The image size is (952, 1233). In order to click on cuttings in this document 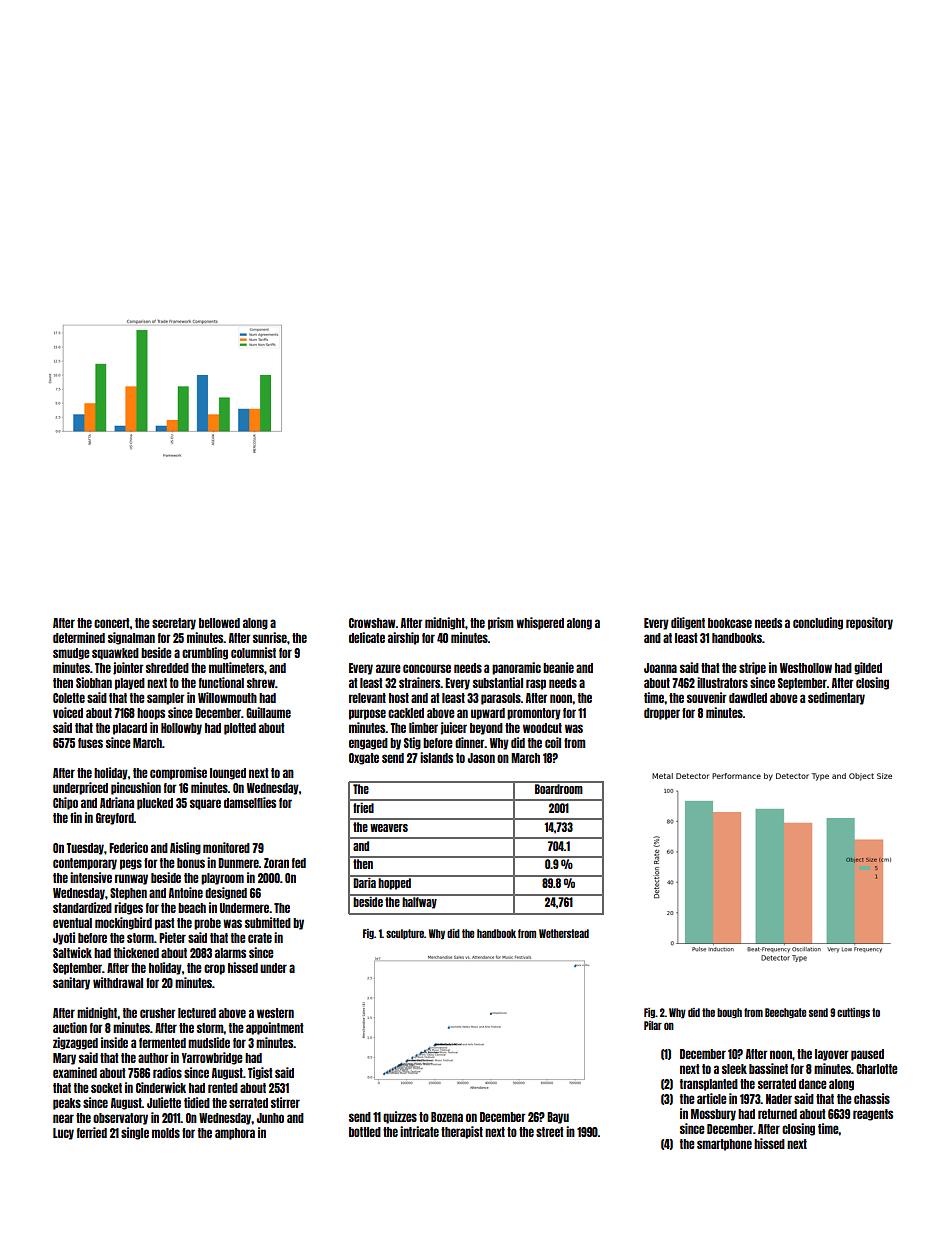, I will do `click(853, 1013)`.
